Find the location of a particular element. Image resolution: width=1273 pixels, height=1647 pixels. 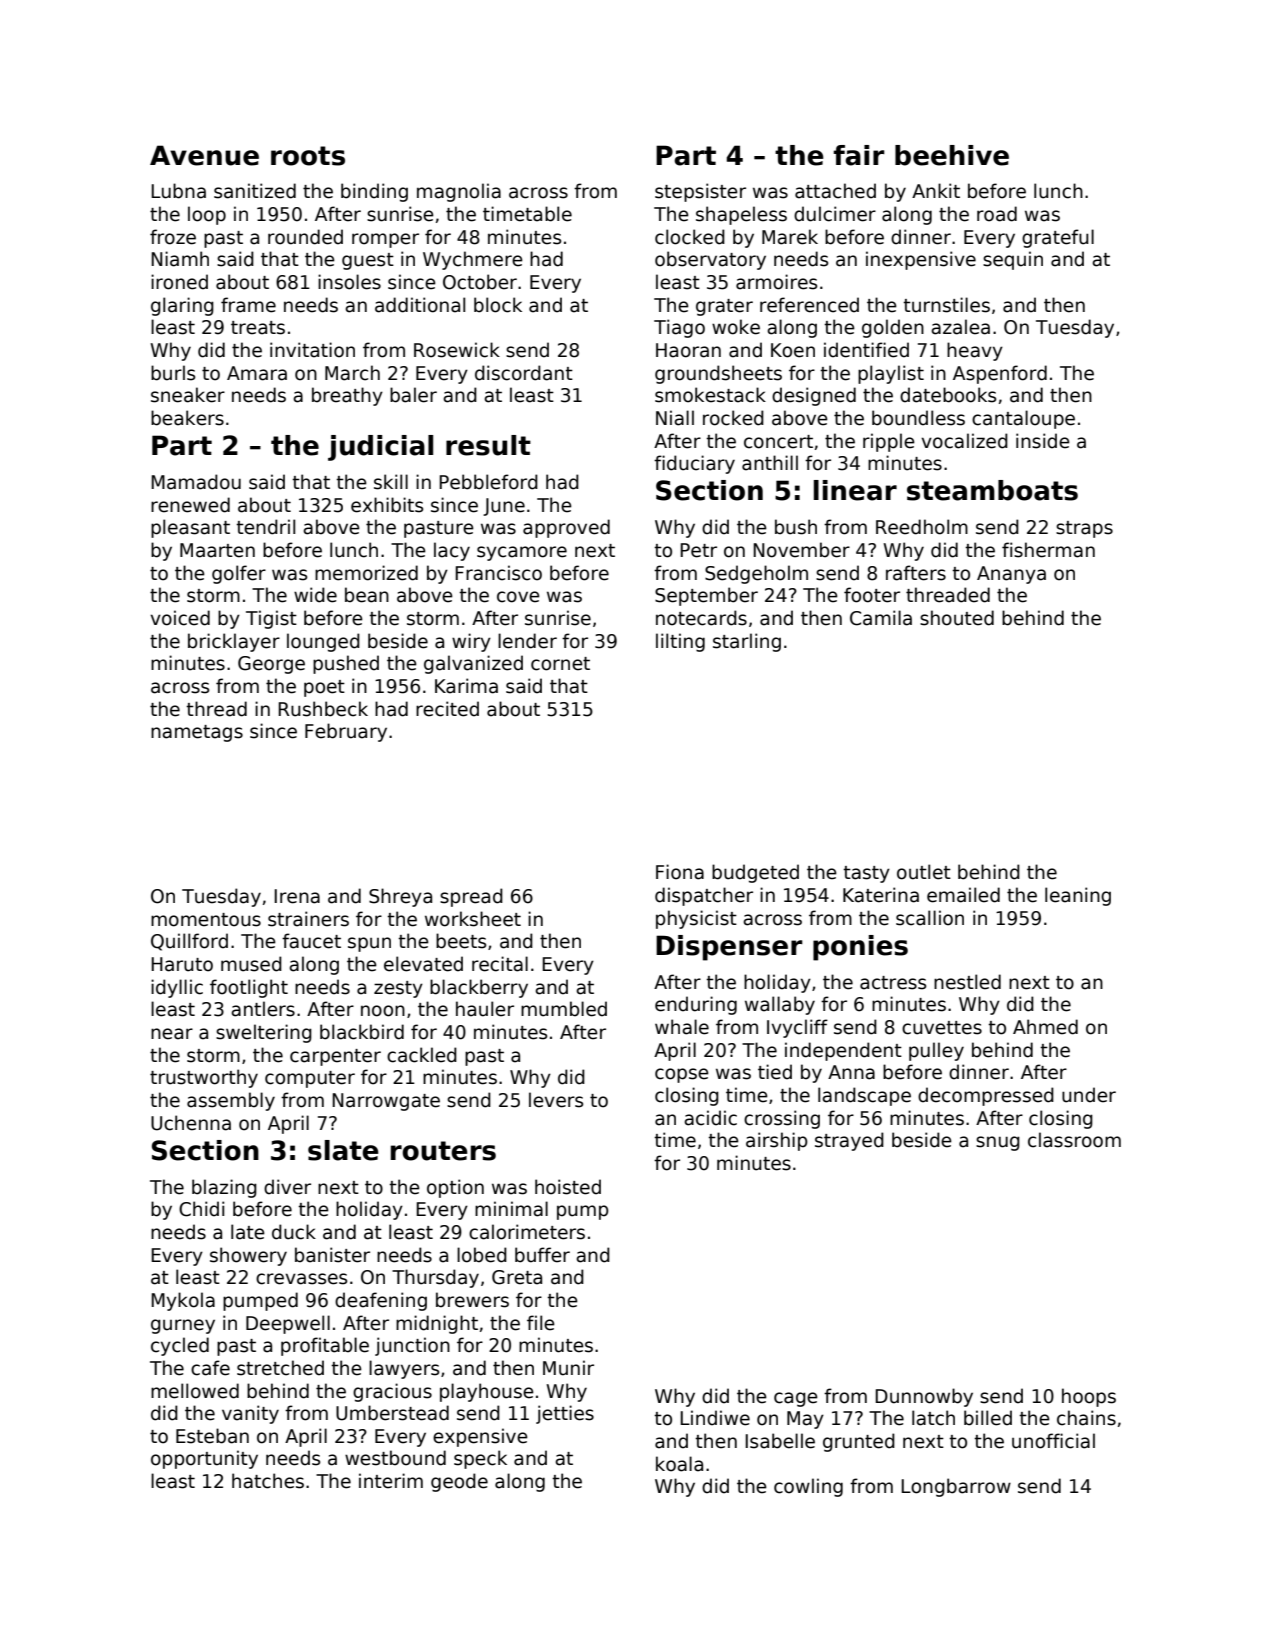

Umberstead is located at coordinates (392, 1413).
